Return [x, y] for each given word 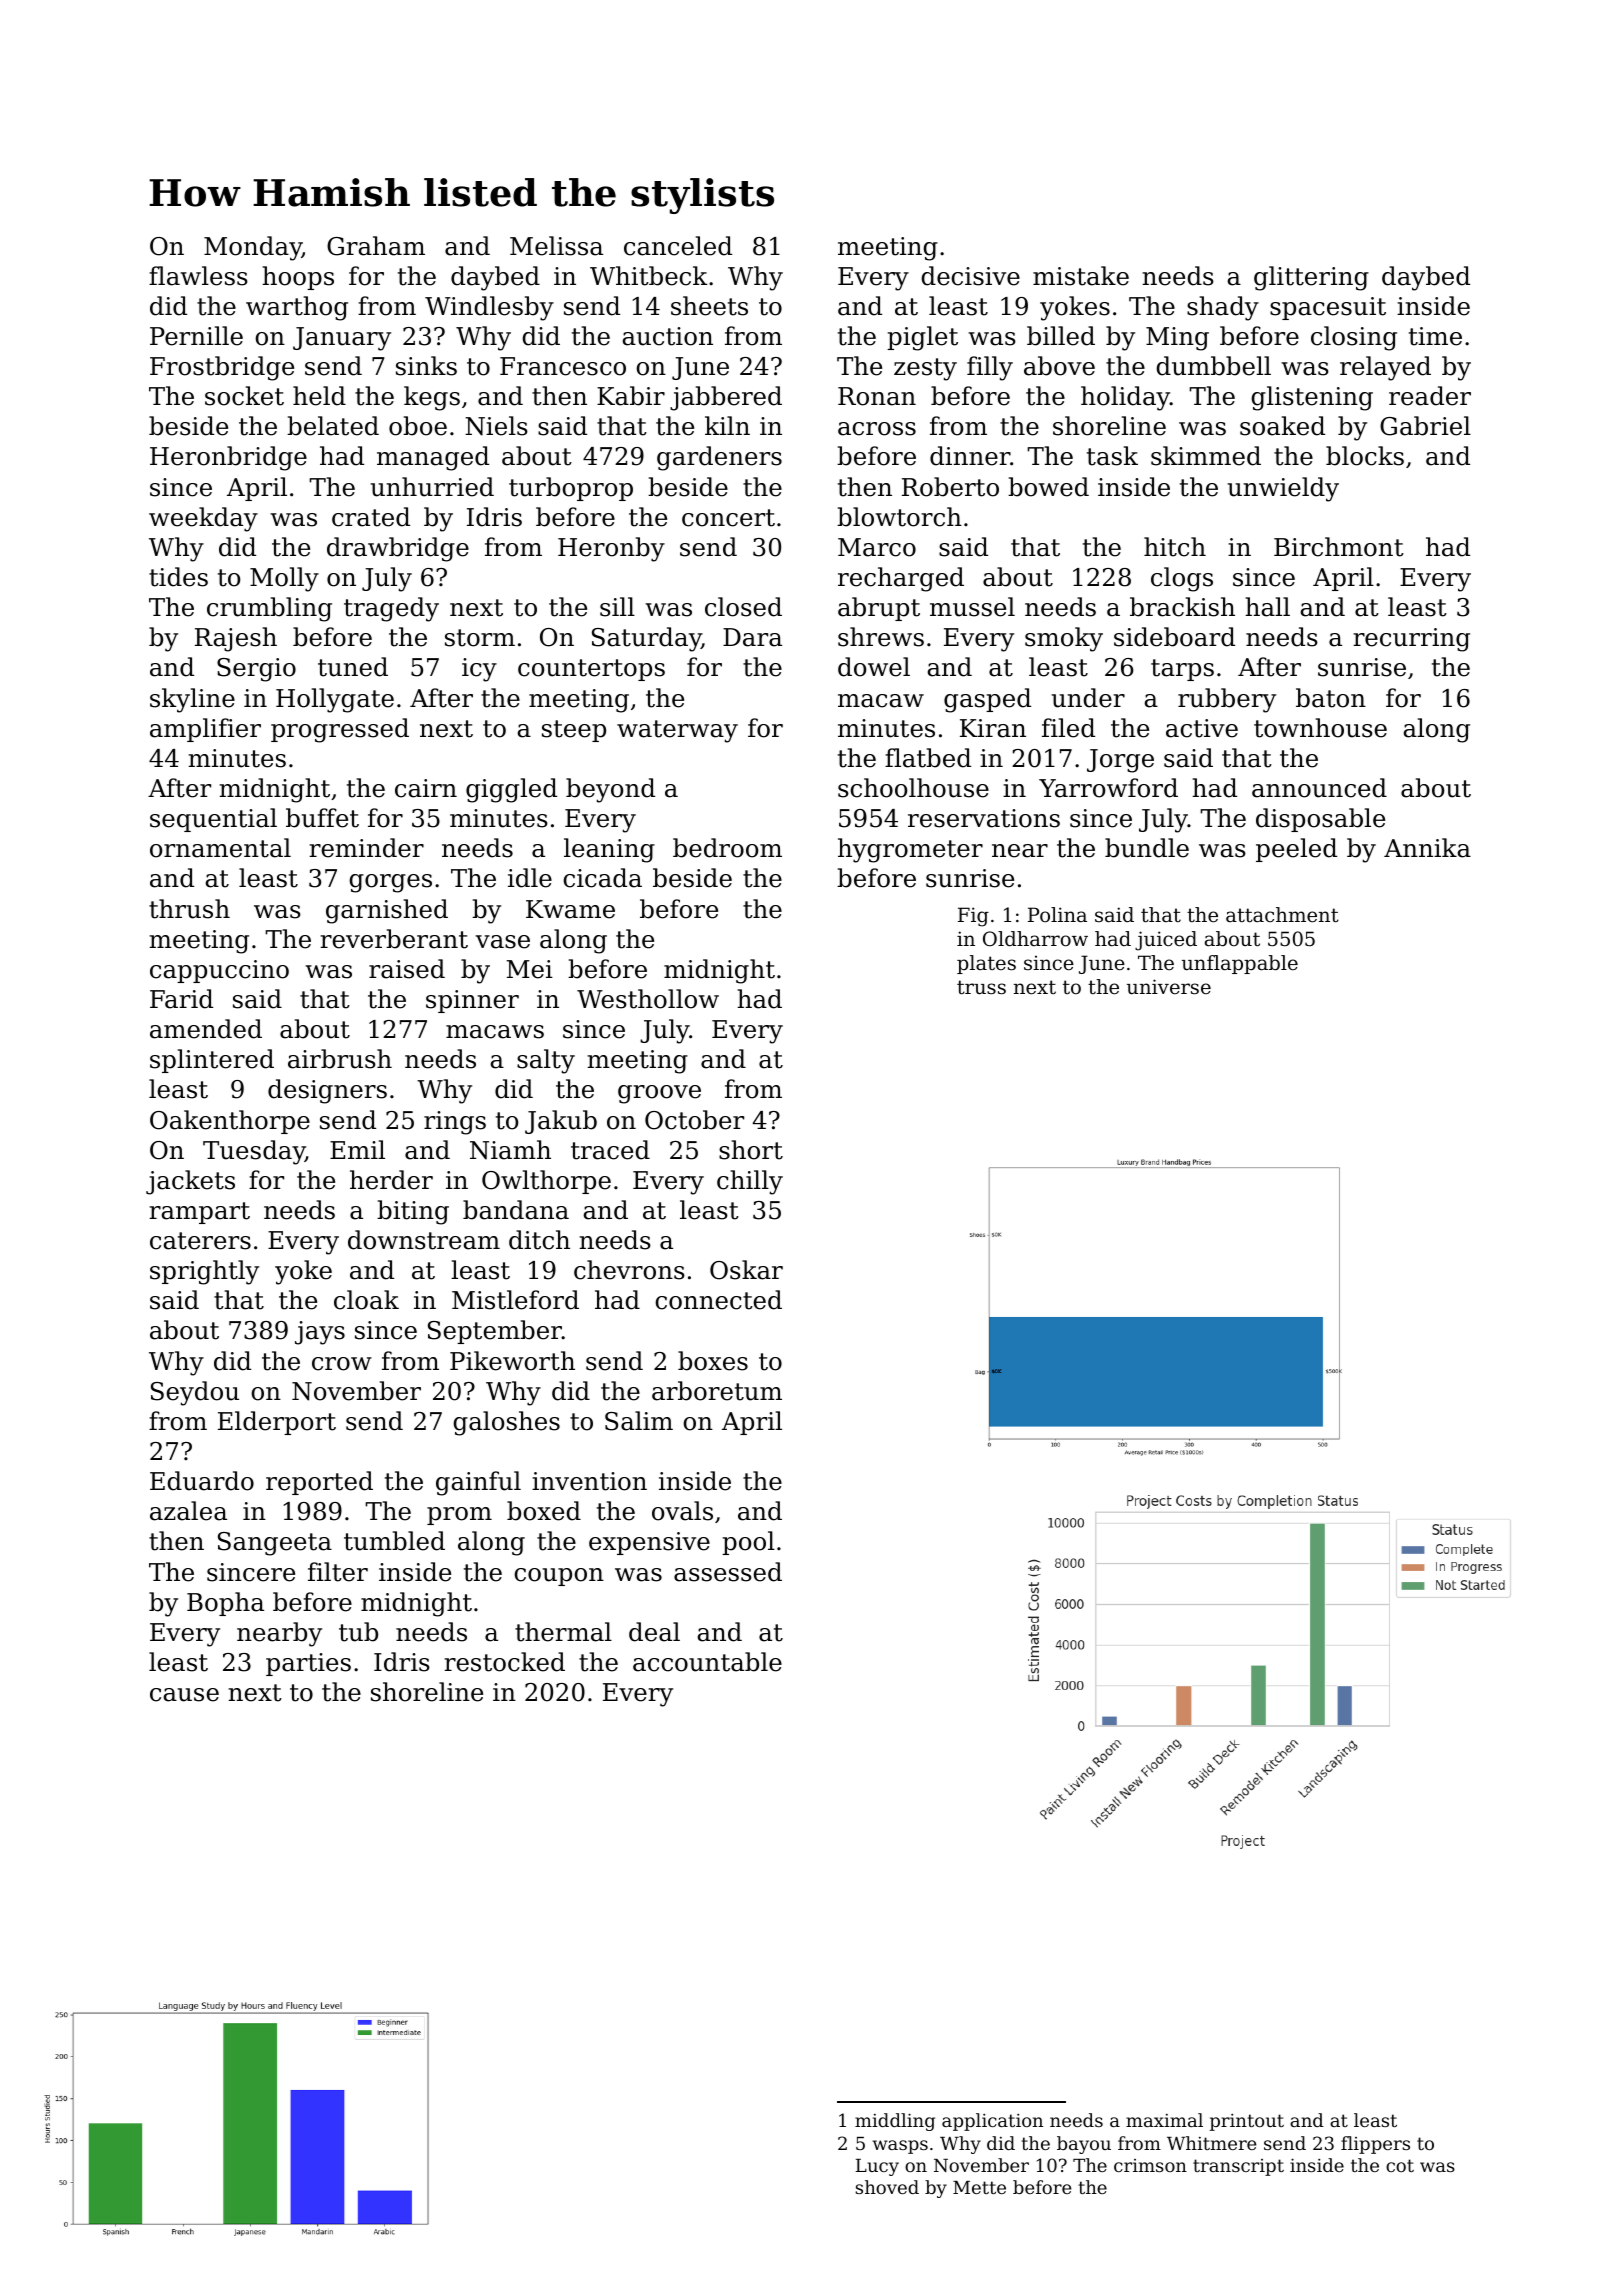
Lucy [877, 2167]
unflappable [1240, 964]
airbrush [340, 1059]
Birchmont [1339, 547]
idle [530, 878]
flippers [1375, 2145]
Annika [1427, 848]
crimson [1150, 2165]
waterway [677, 731]
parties [308, 1664]
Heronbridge [228, 458]
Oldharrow [1035, 939]
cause [184, 1695]
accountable [707, 1662]
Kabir [631, 396]
